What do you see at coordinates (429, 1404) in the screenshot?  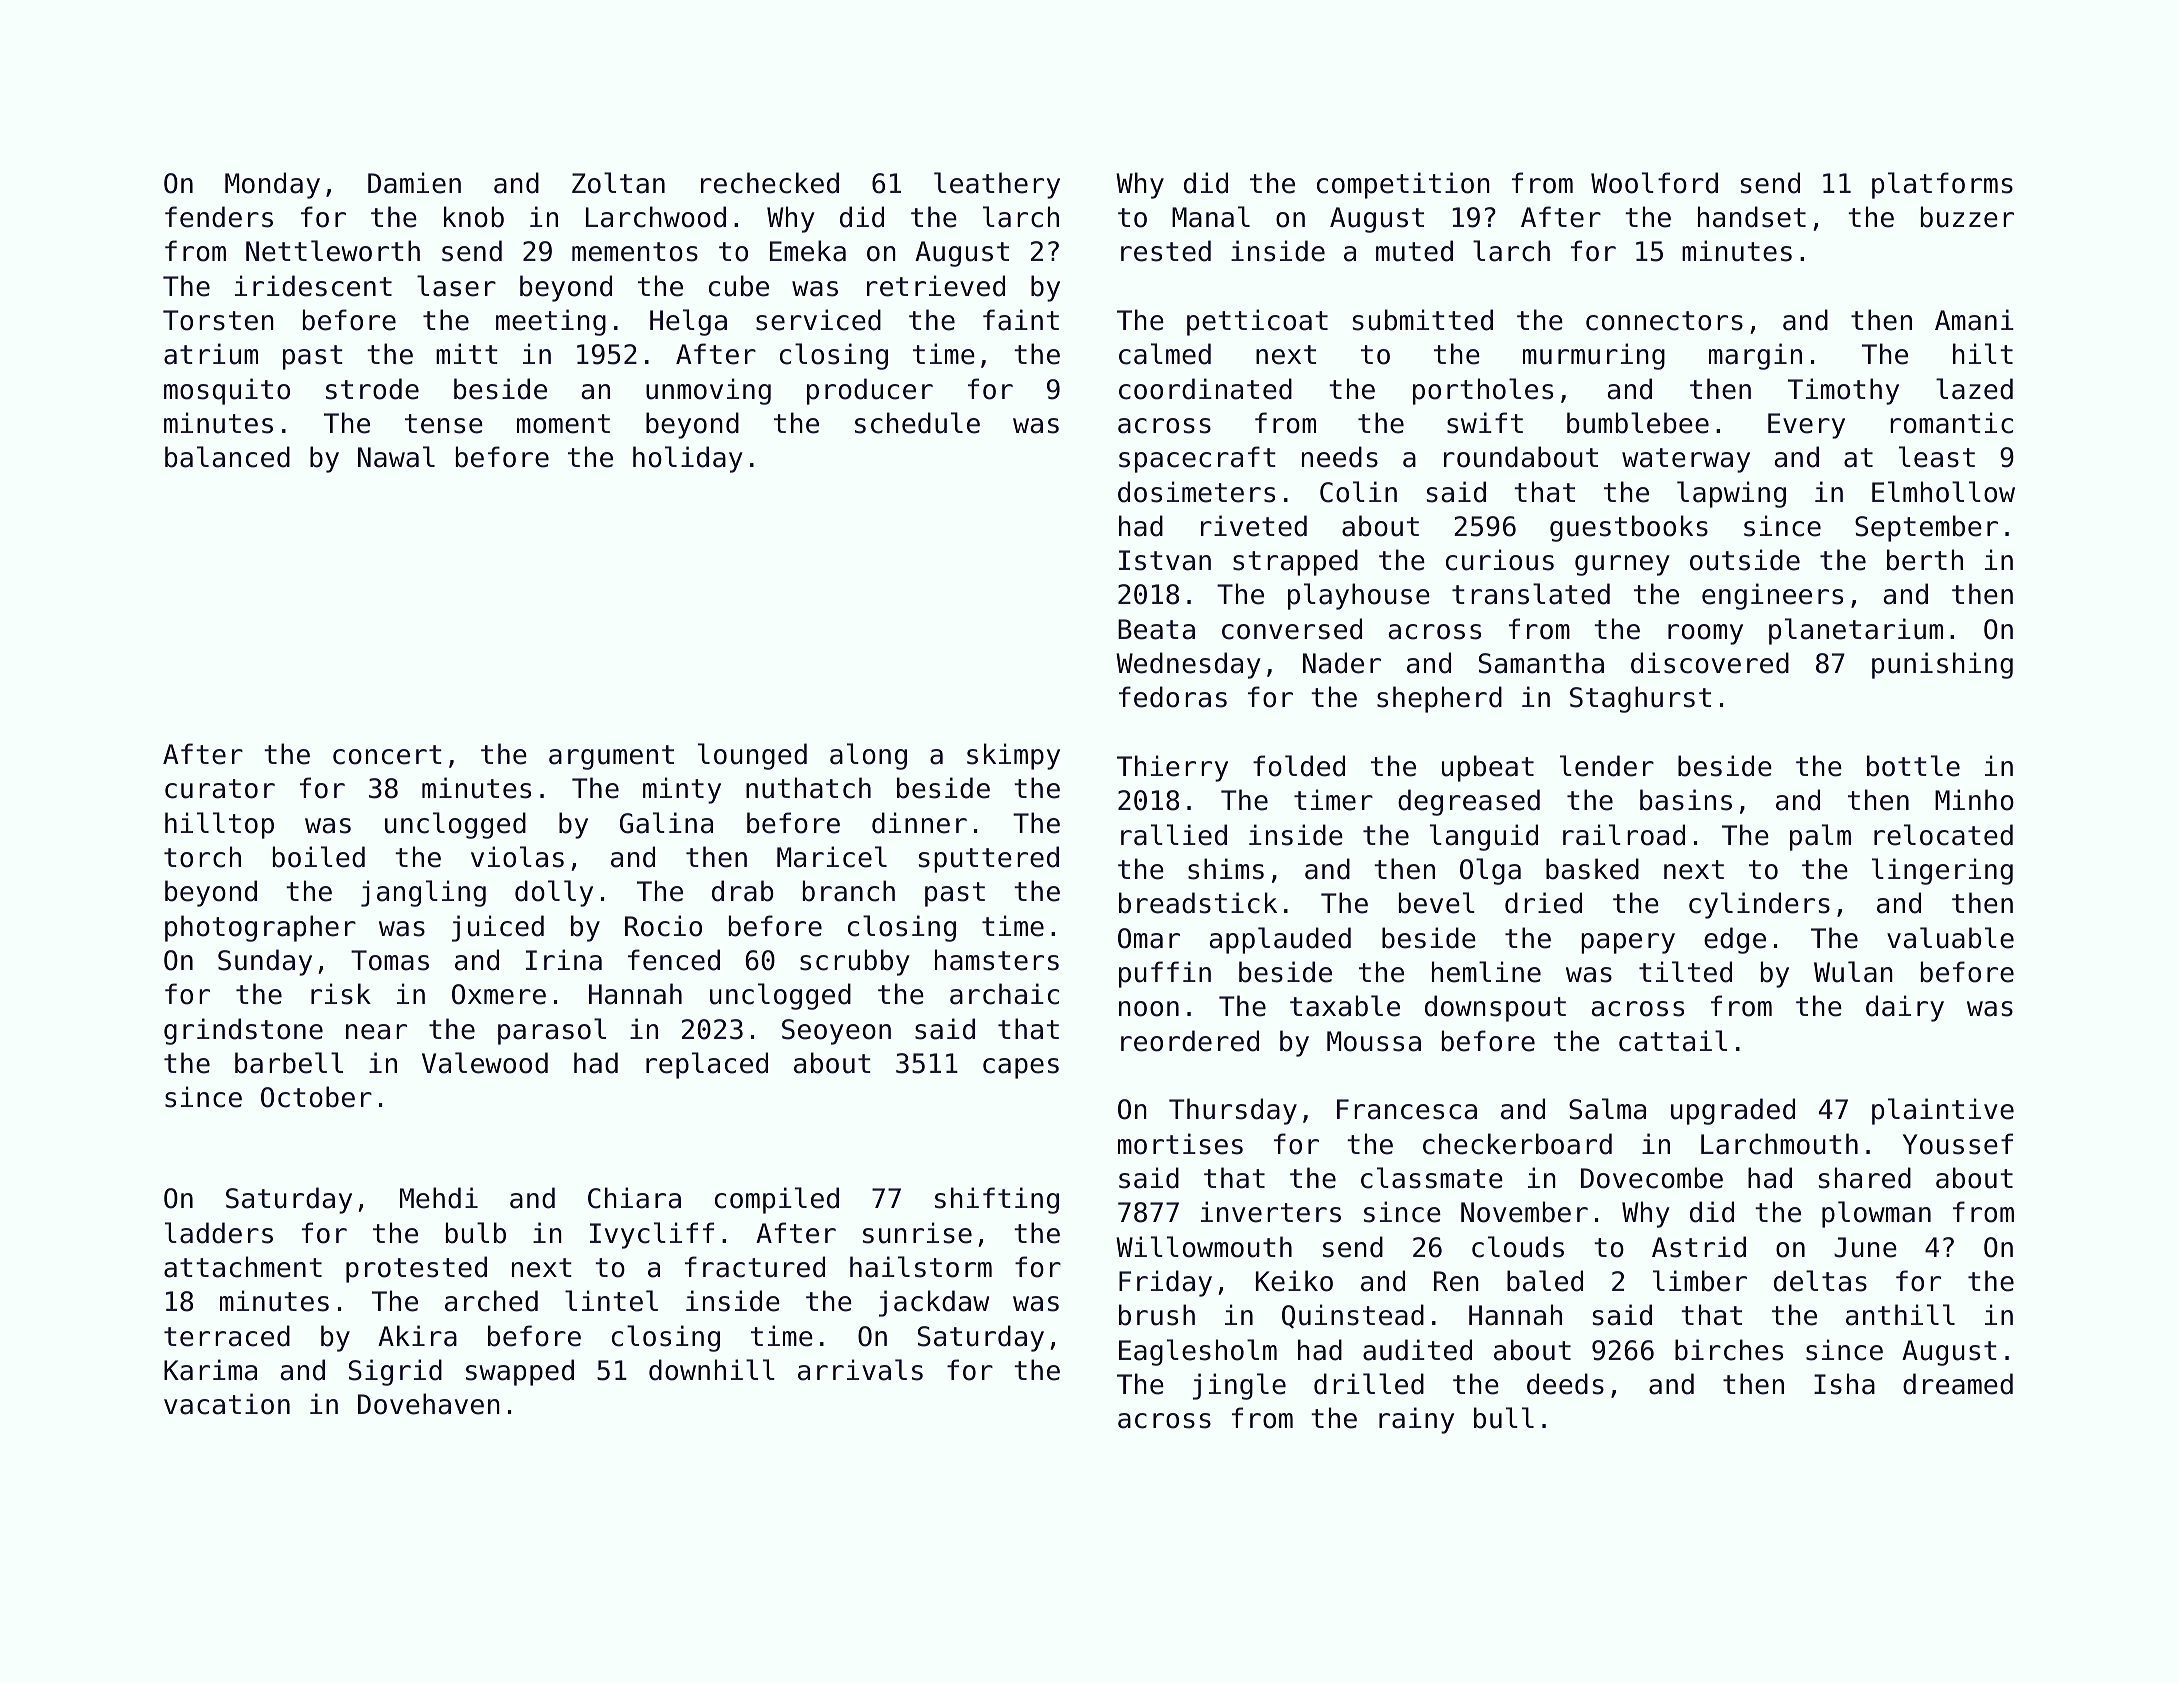 I see `Dovehaven` at bounding box center [429, 1404].
